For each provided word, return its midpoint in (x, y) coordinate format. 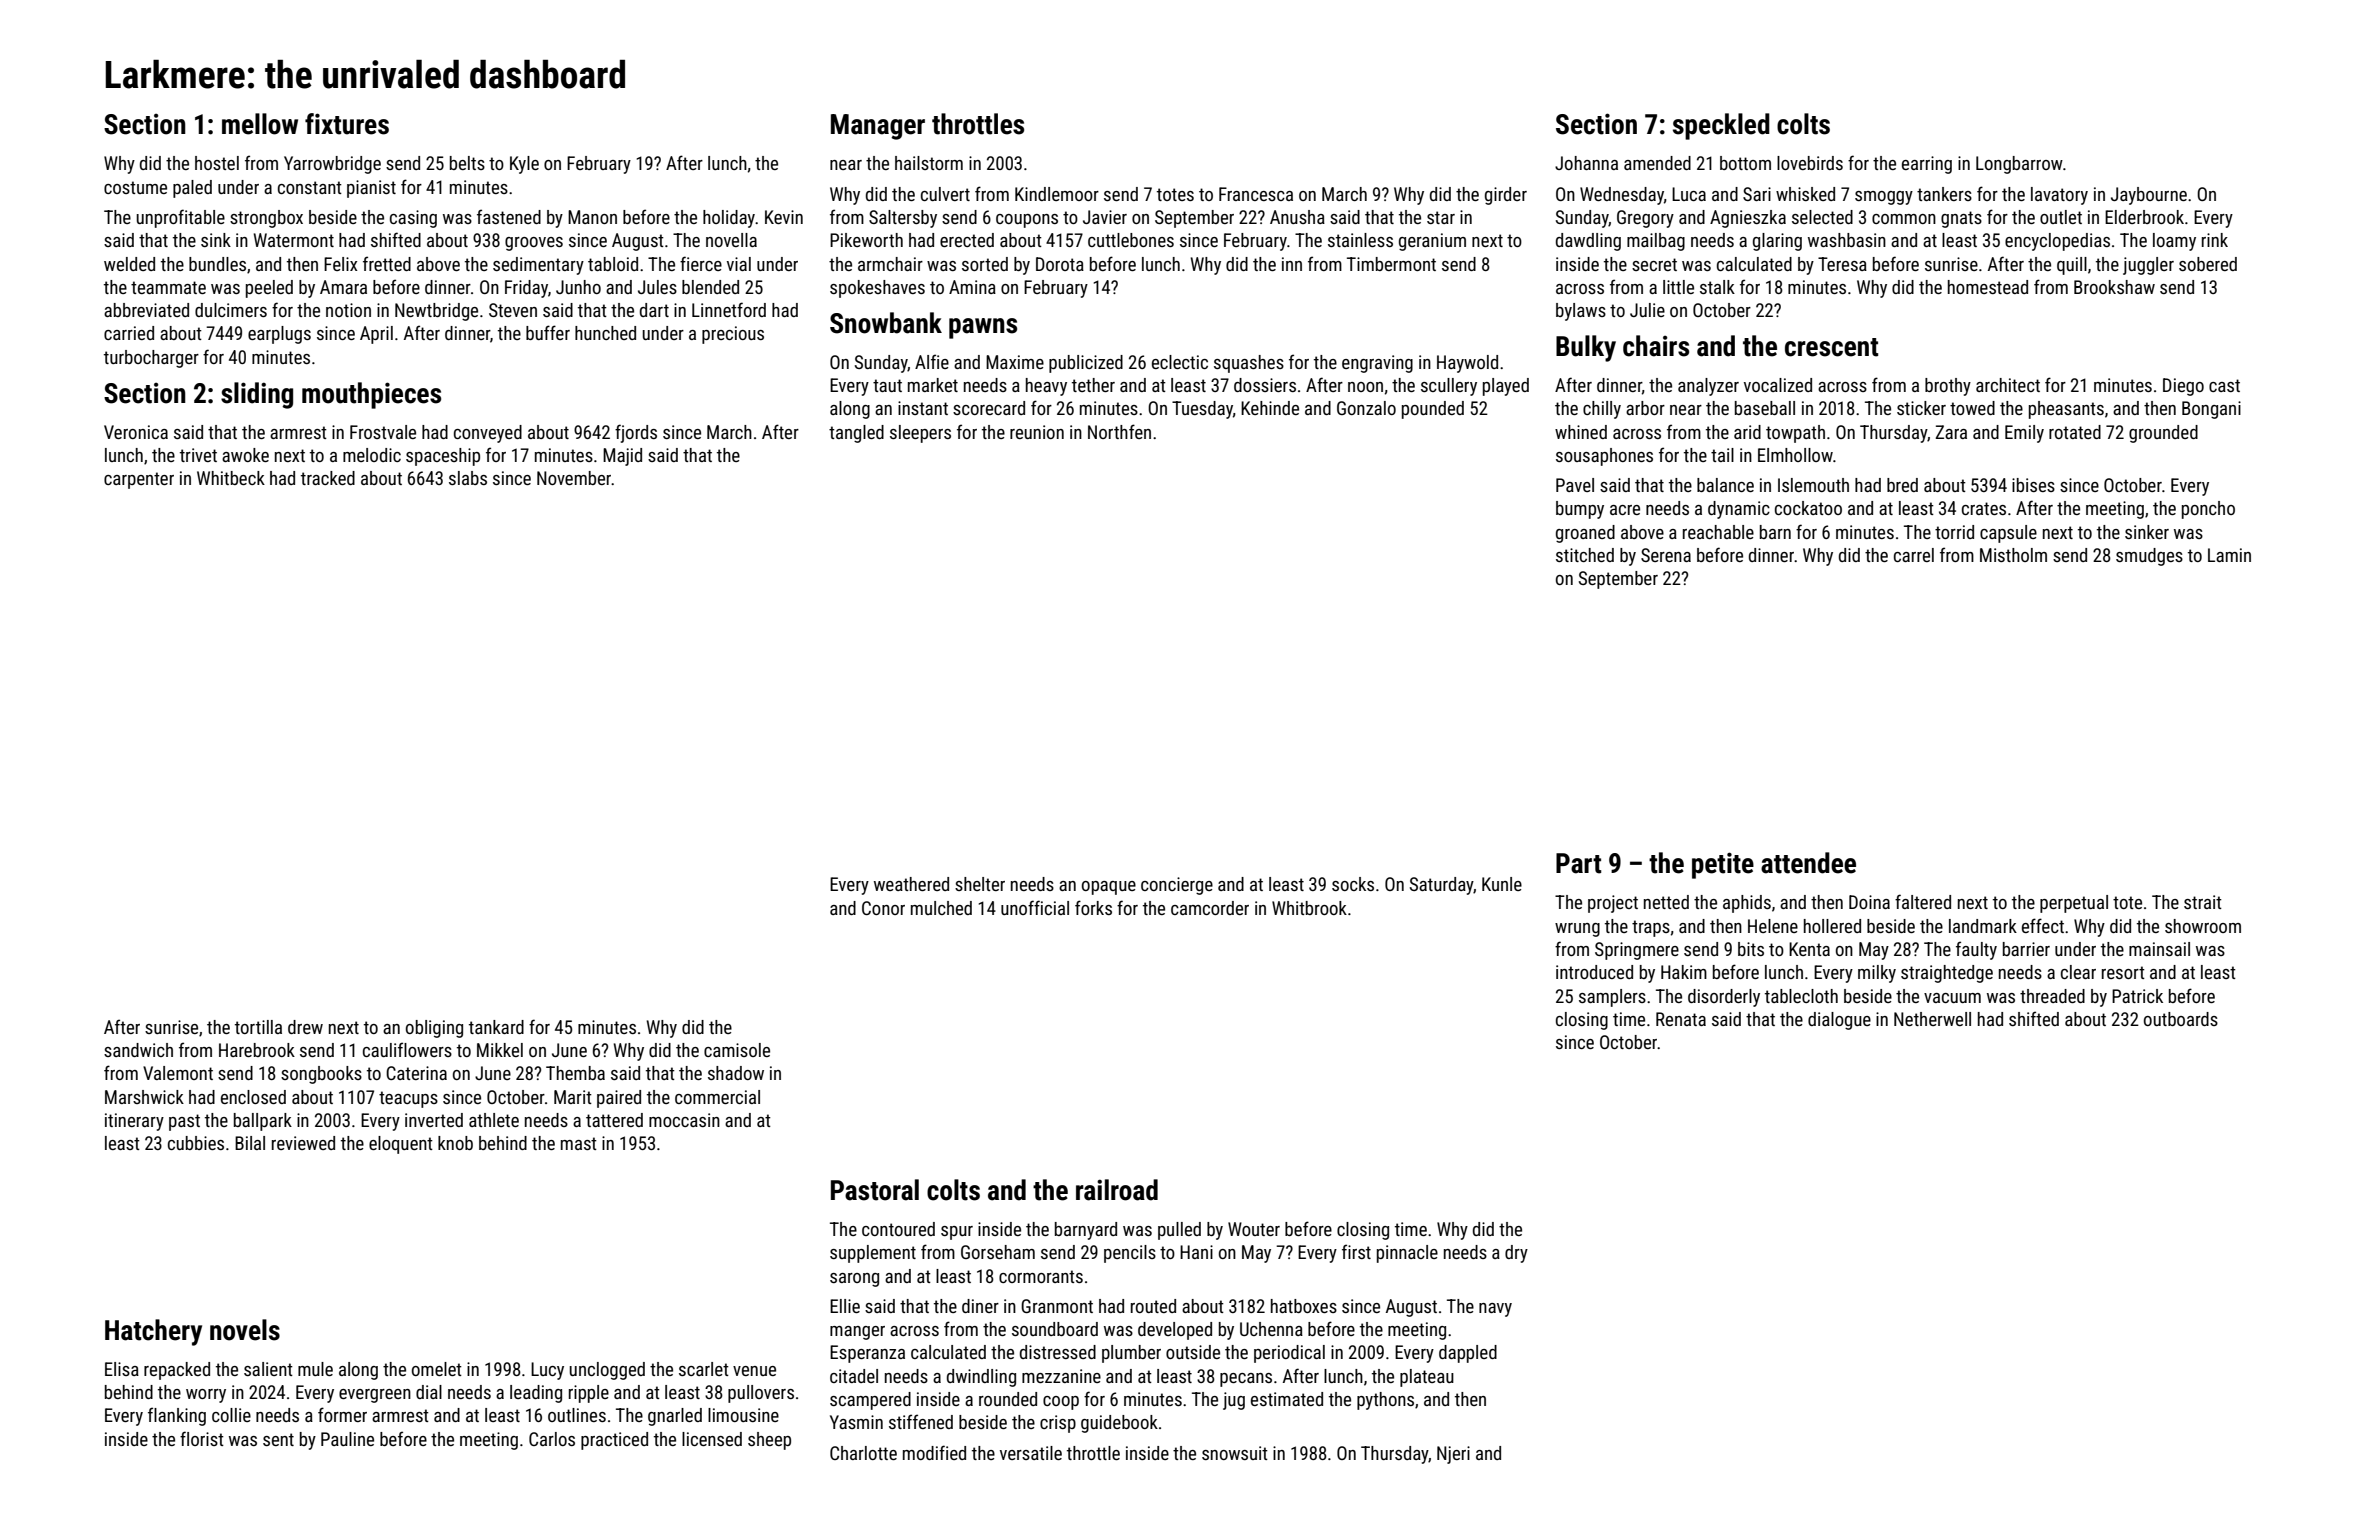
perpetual (2074, 904)
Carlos (552, 1439)
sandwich (138, 1050)
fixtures (347, 124)
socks (1353, 884)
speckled (1721, 126)
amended (1657, 163)
